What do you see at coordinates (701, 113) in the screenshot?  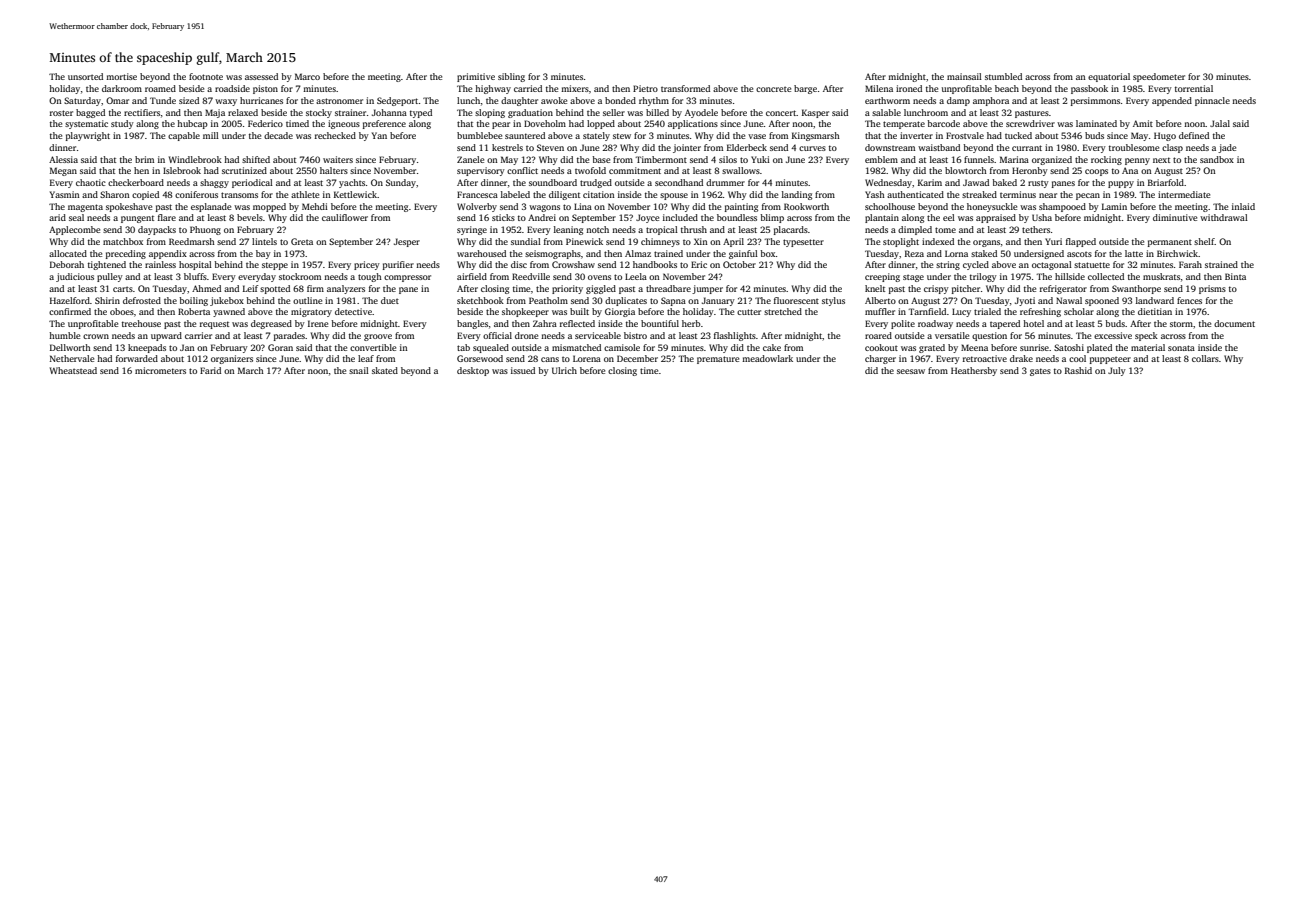 I see `Ayodele` at bounding box center [701, 113].
